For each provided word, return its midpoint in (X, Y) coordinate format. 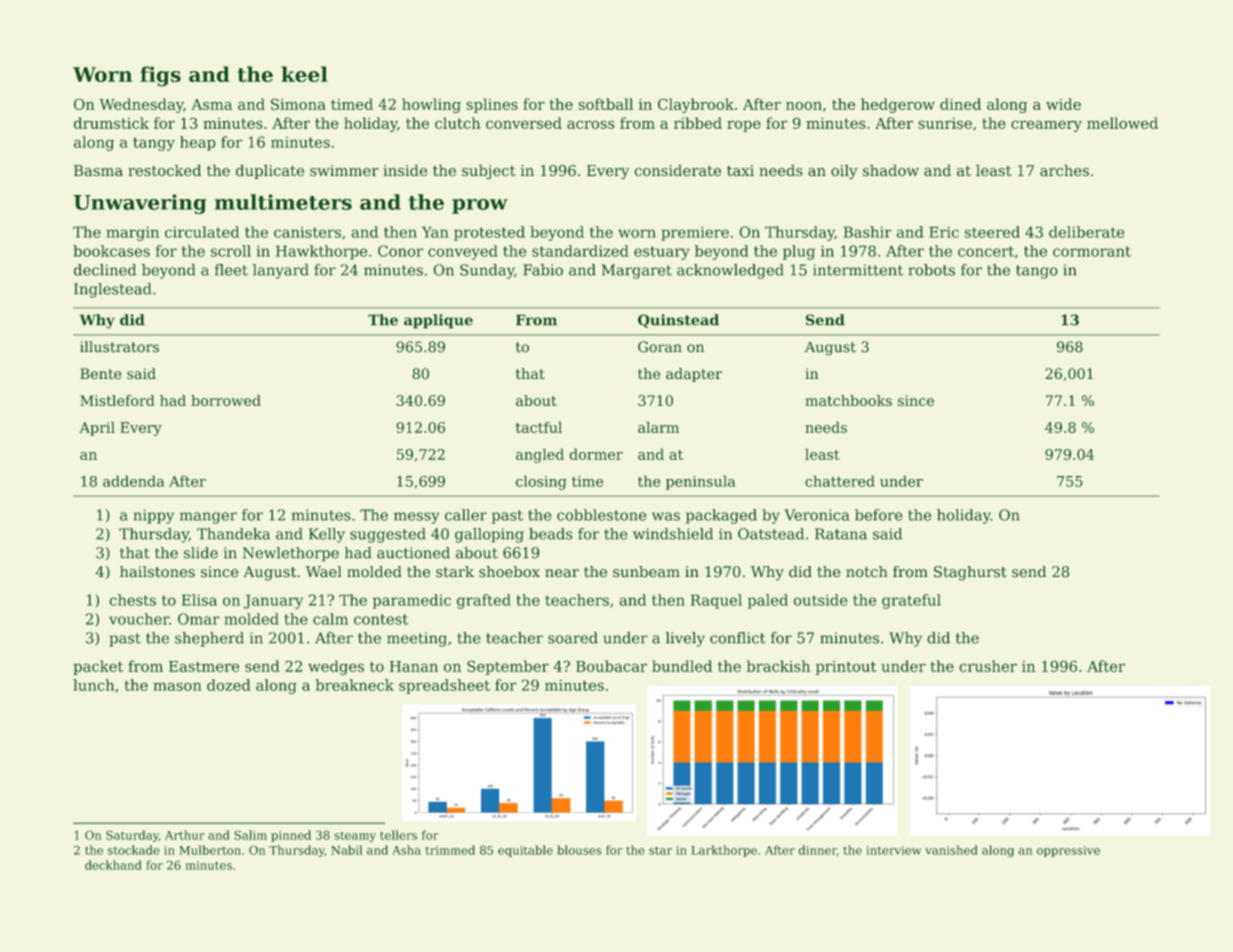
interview (893, 850)
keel (304, 74)
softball (605, 104)
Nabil (347, 850)
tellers (398, 835)
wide (1063, 104)
